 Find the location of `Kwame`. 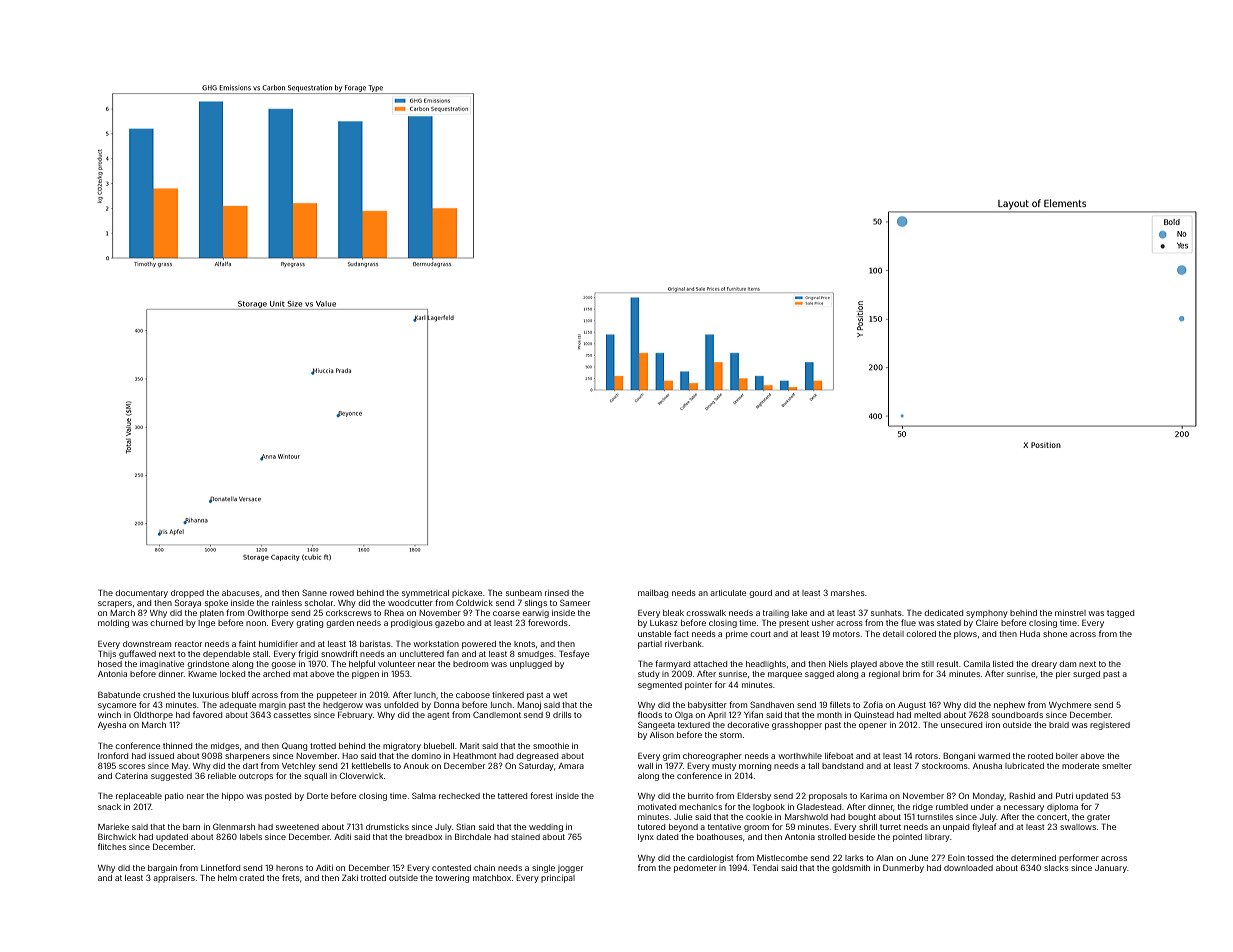

Kwame is located at coordinates (202, 674).
